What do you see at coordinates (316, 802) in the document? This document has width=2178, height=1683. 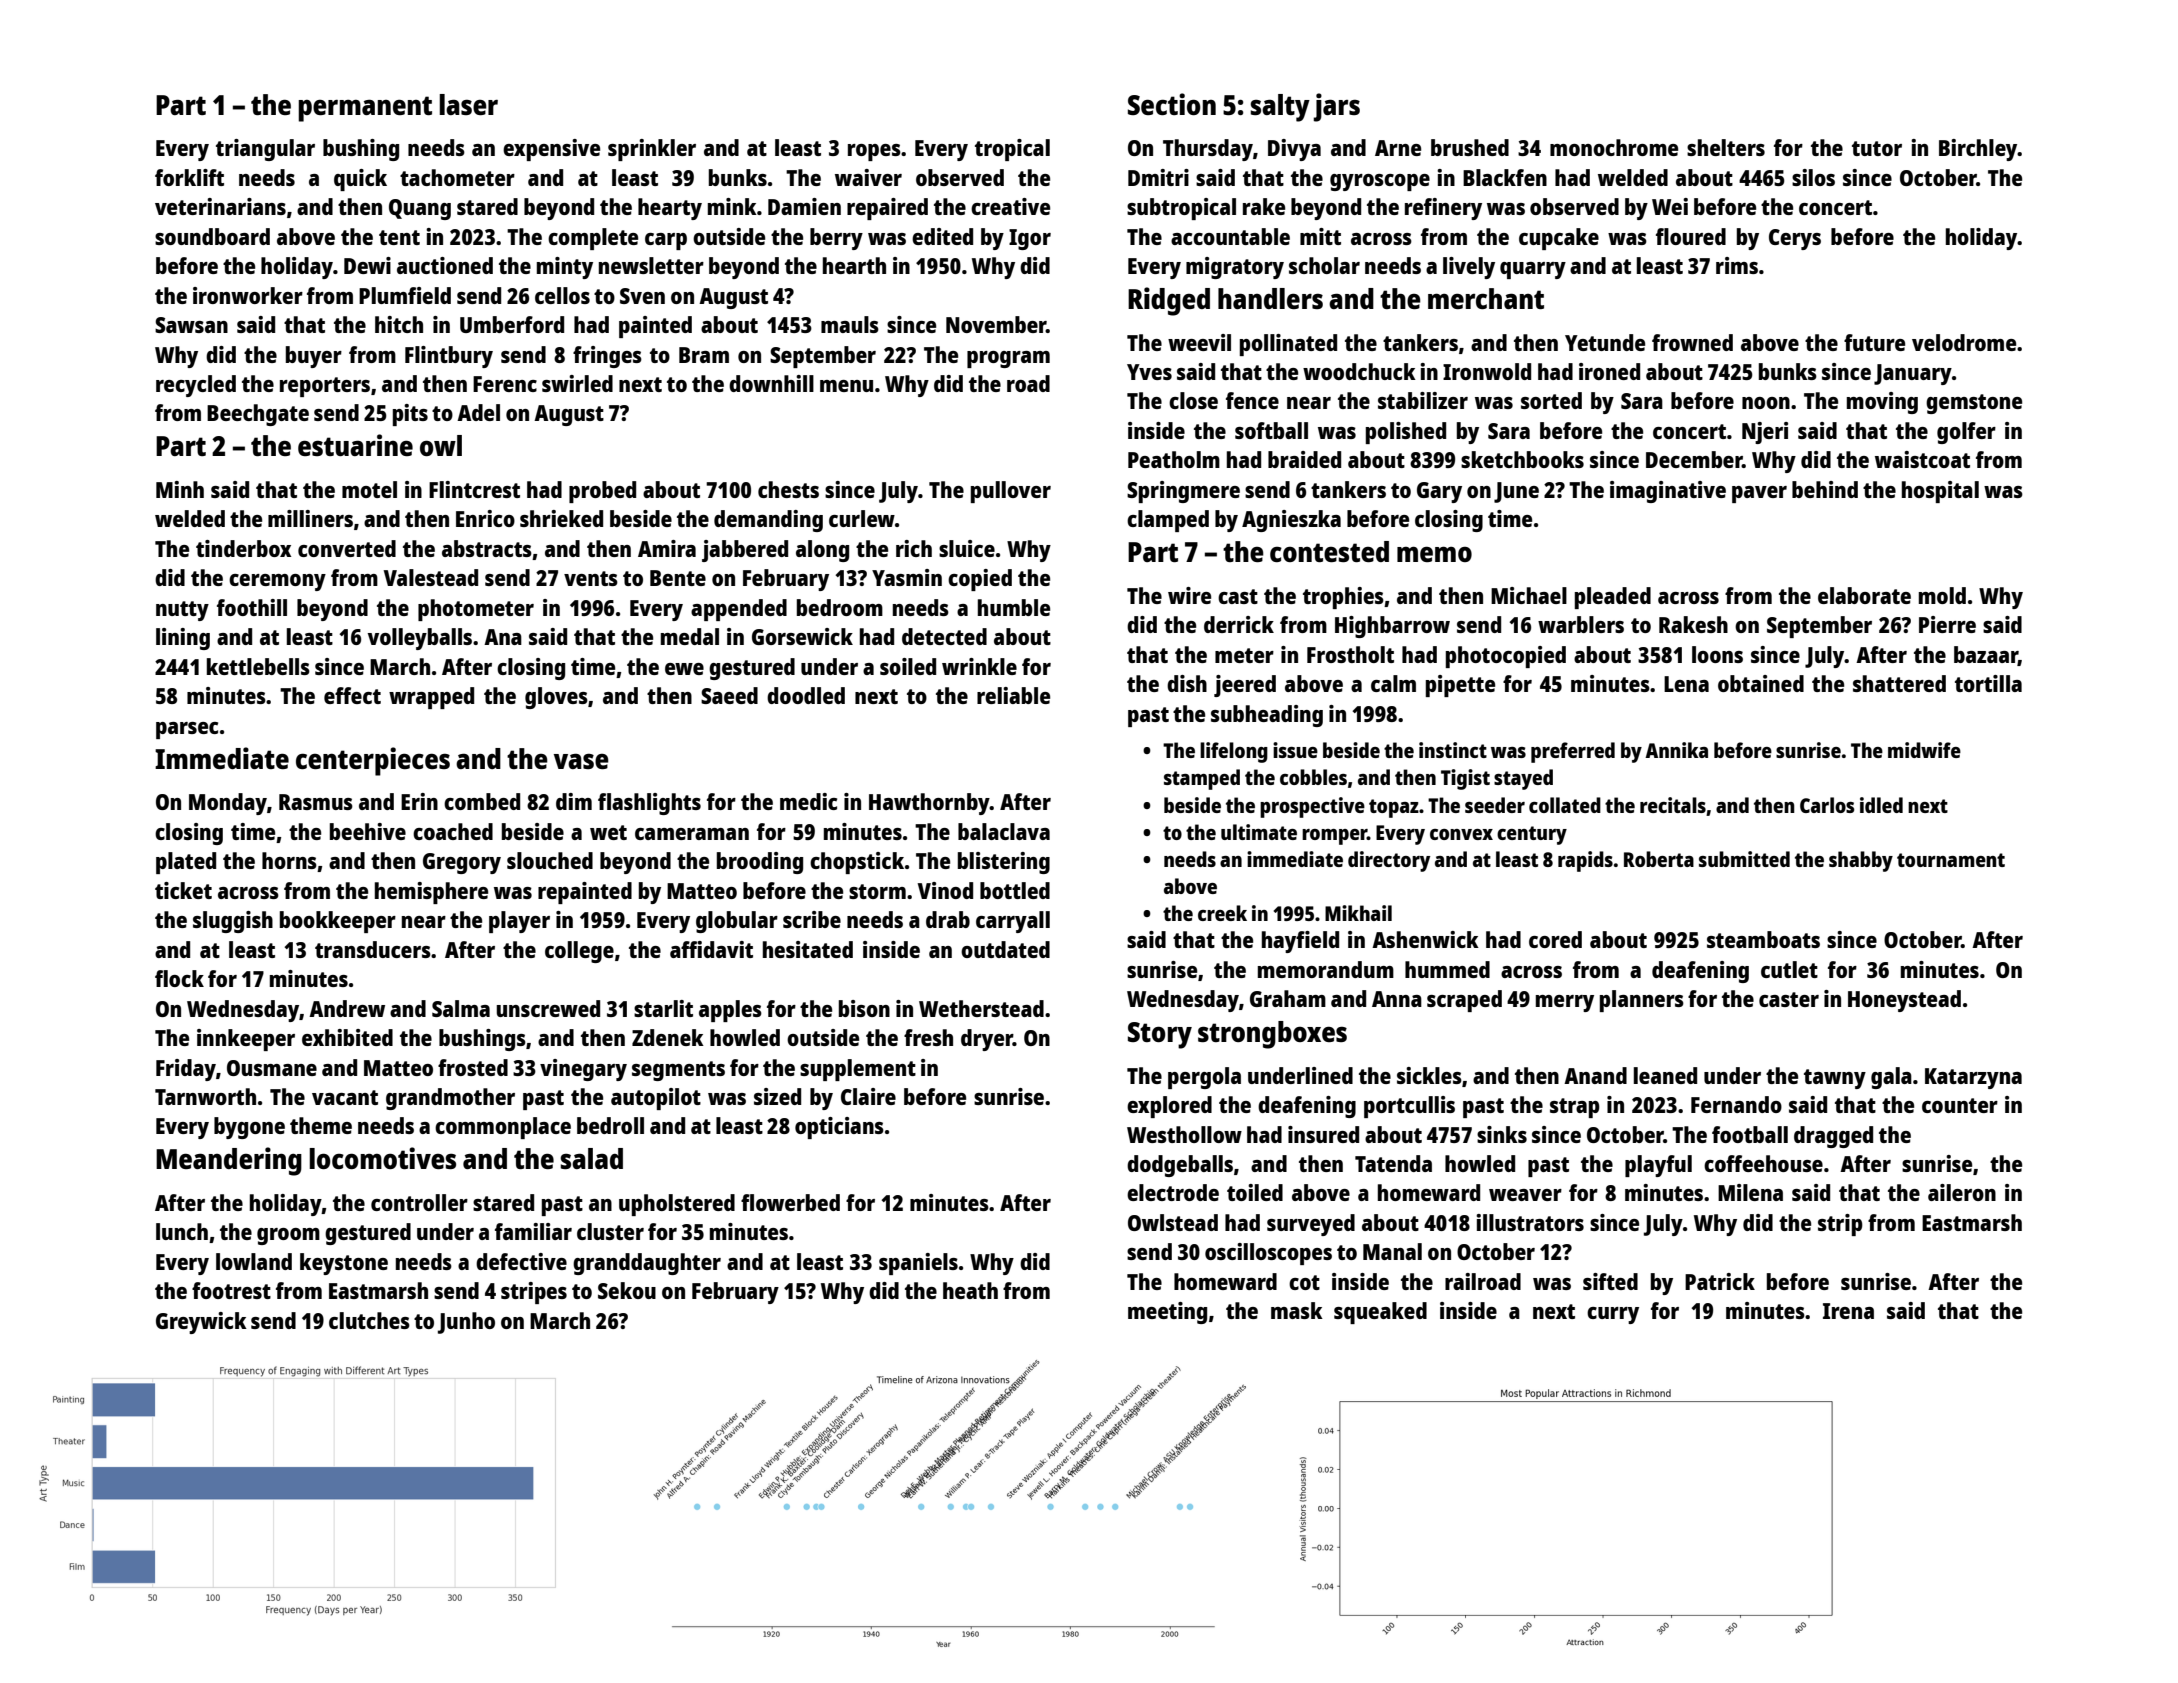 I see `Rasmus` at bounding box center [316, 802].
